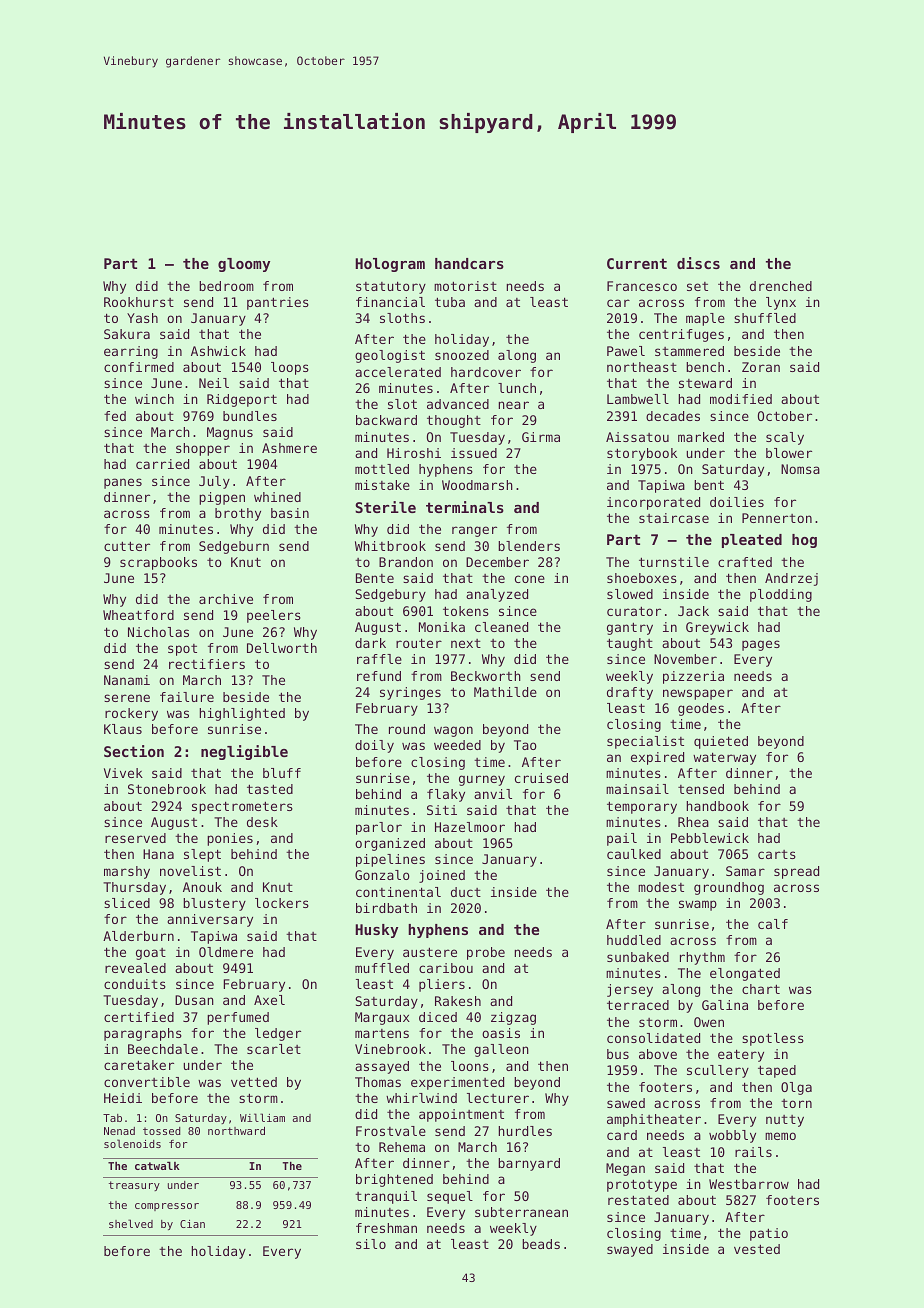 This document has height=1308, width=924. What do you see at coordinates (242, 807) in the document?
I see `spectrometers` at bounding box center [242, 807].
